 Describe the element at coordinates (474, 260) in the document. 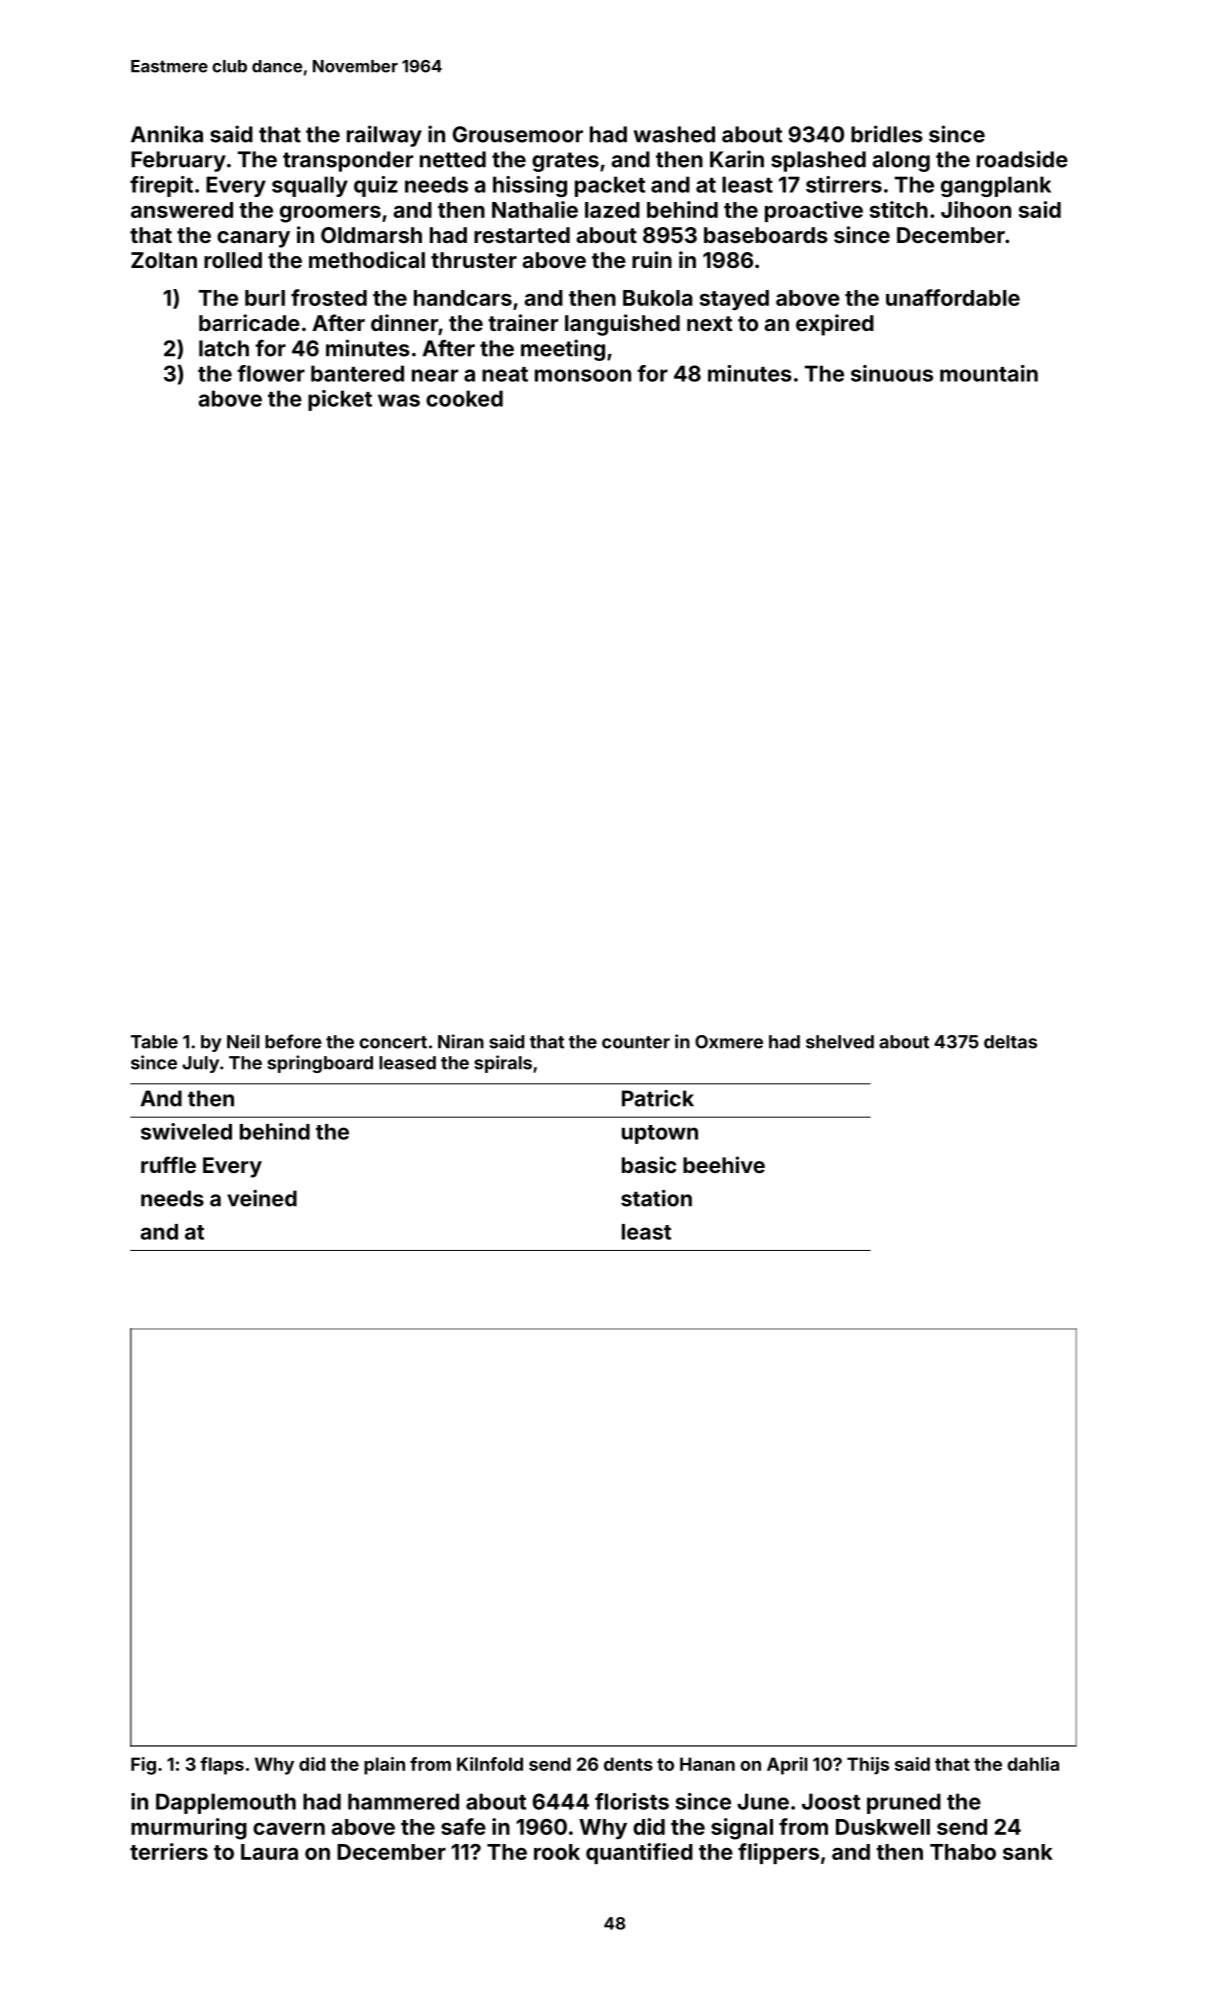

I see `thruster` at that location.
